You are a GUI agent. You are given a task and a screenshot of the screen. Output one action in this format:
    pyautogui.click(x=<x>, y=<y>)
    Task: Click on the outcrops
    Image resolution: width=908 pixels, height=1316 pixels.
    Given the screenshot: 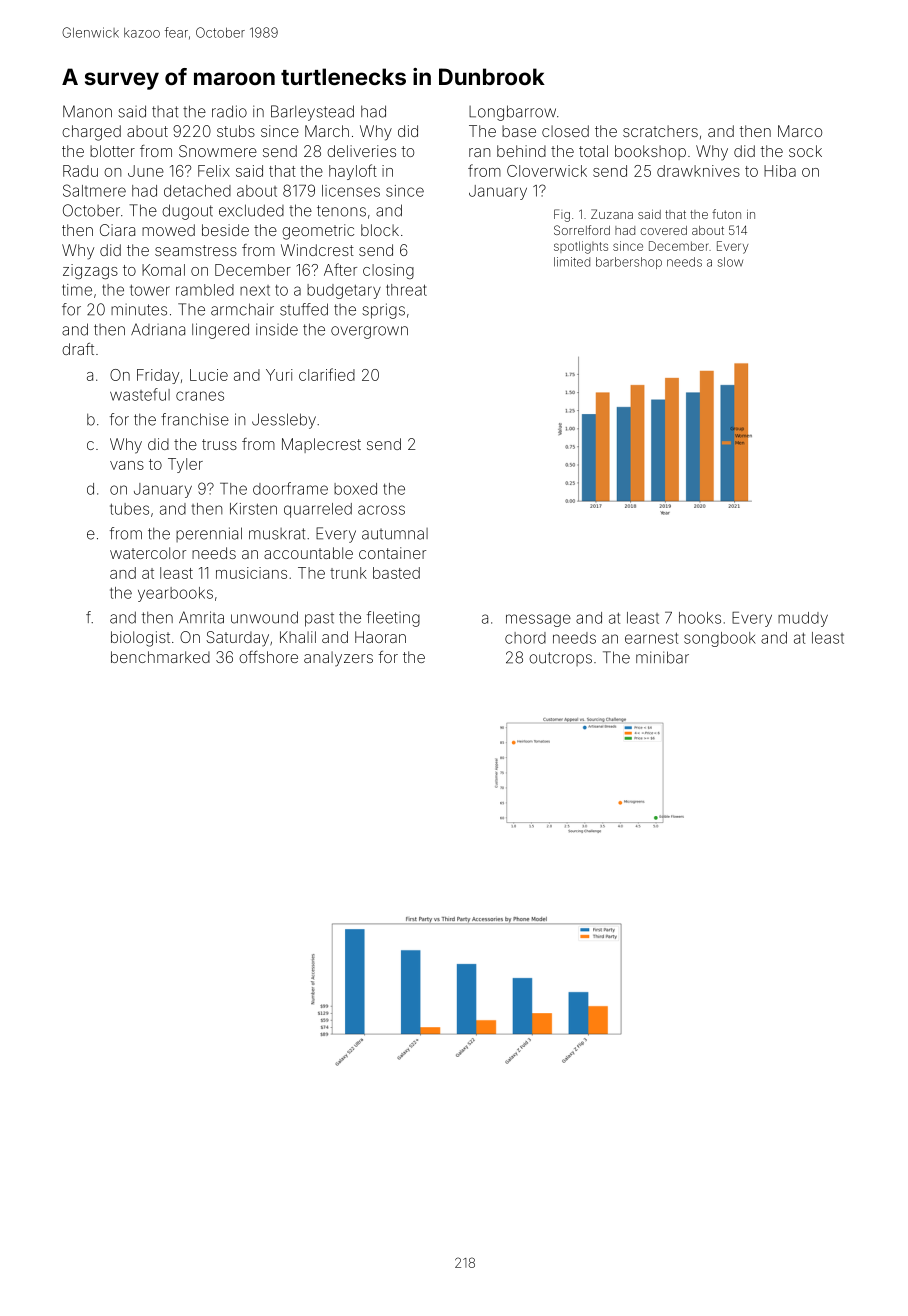 What is the action you would take?
    pyautogui.click(x=560, y=659)
